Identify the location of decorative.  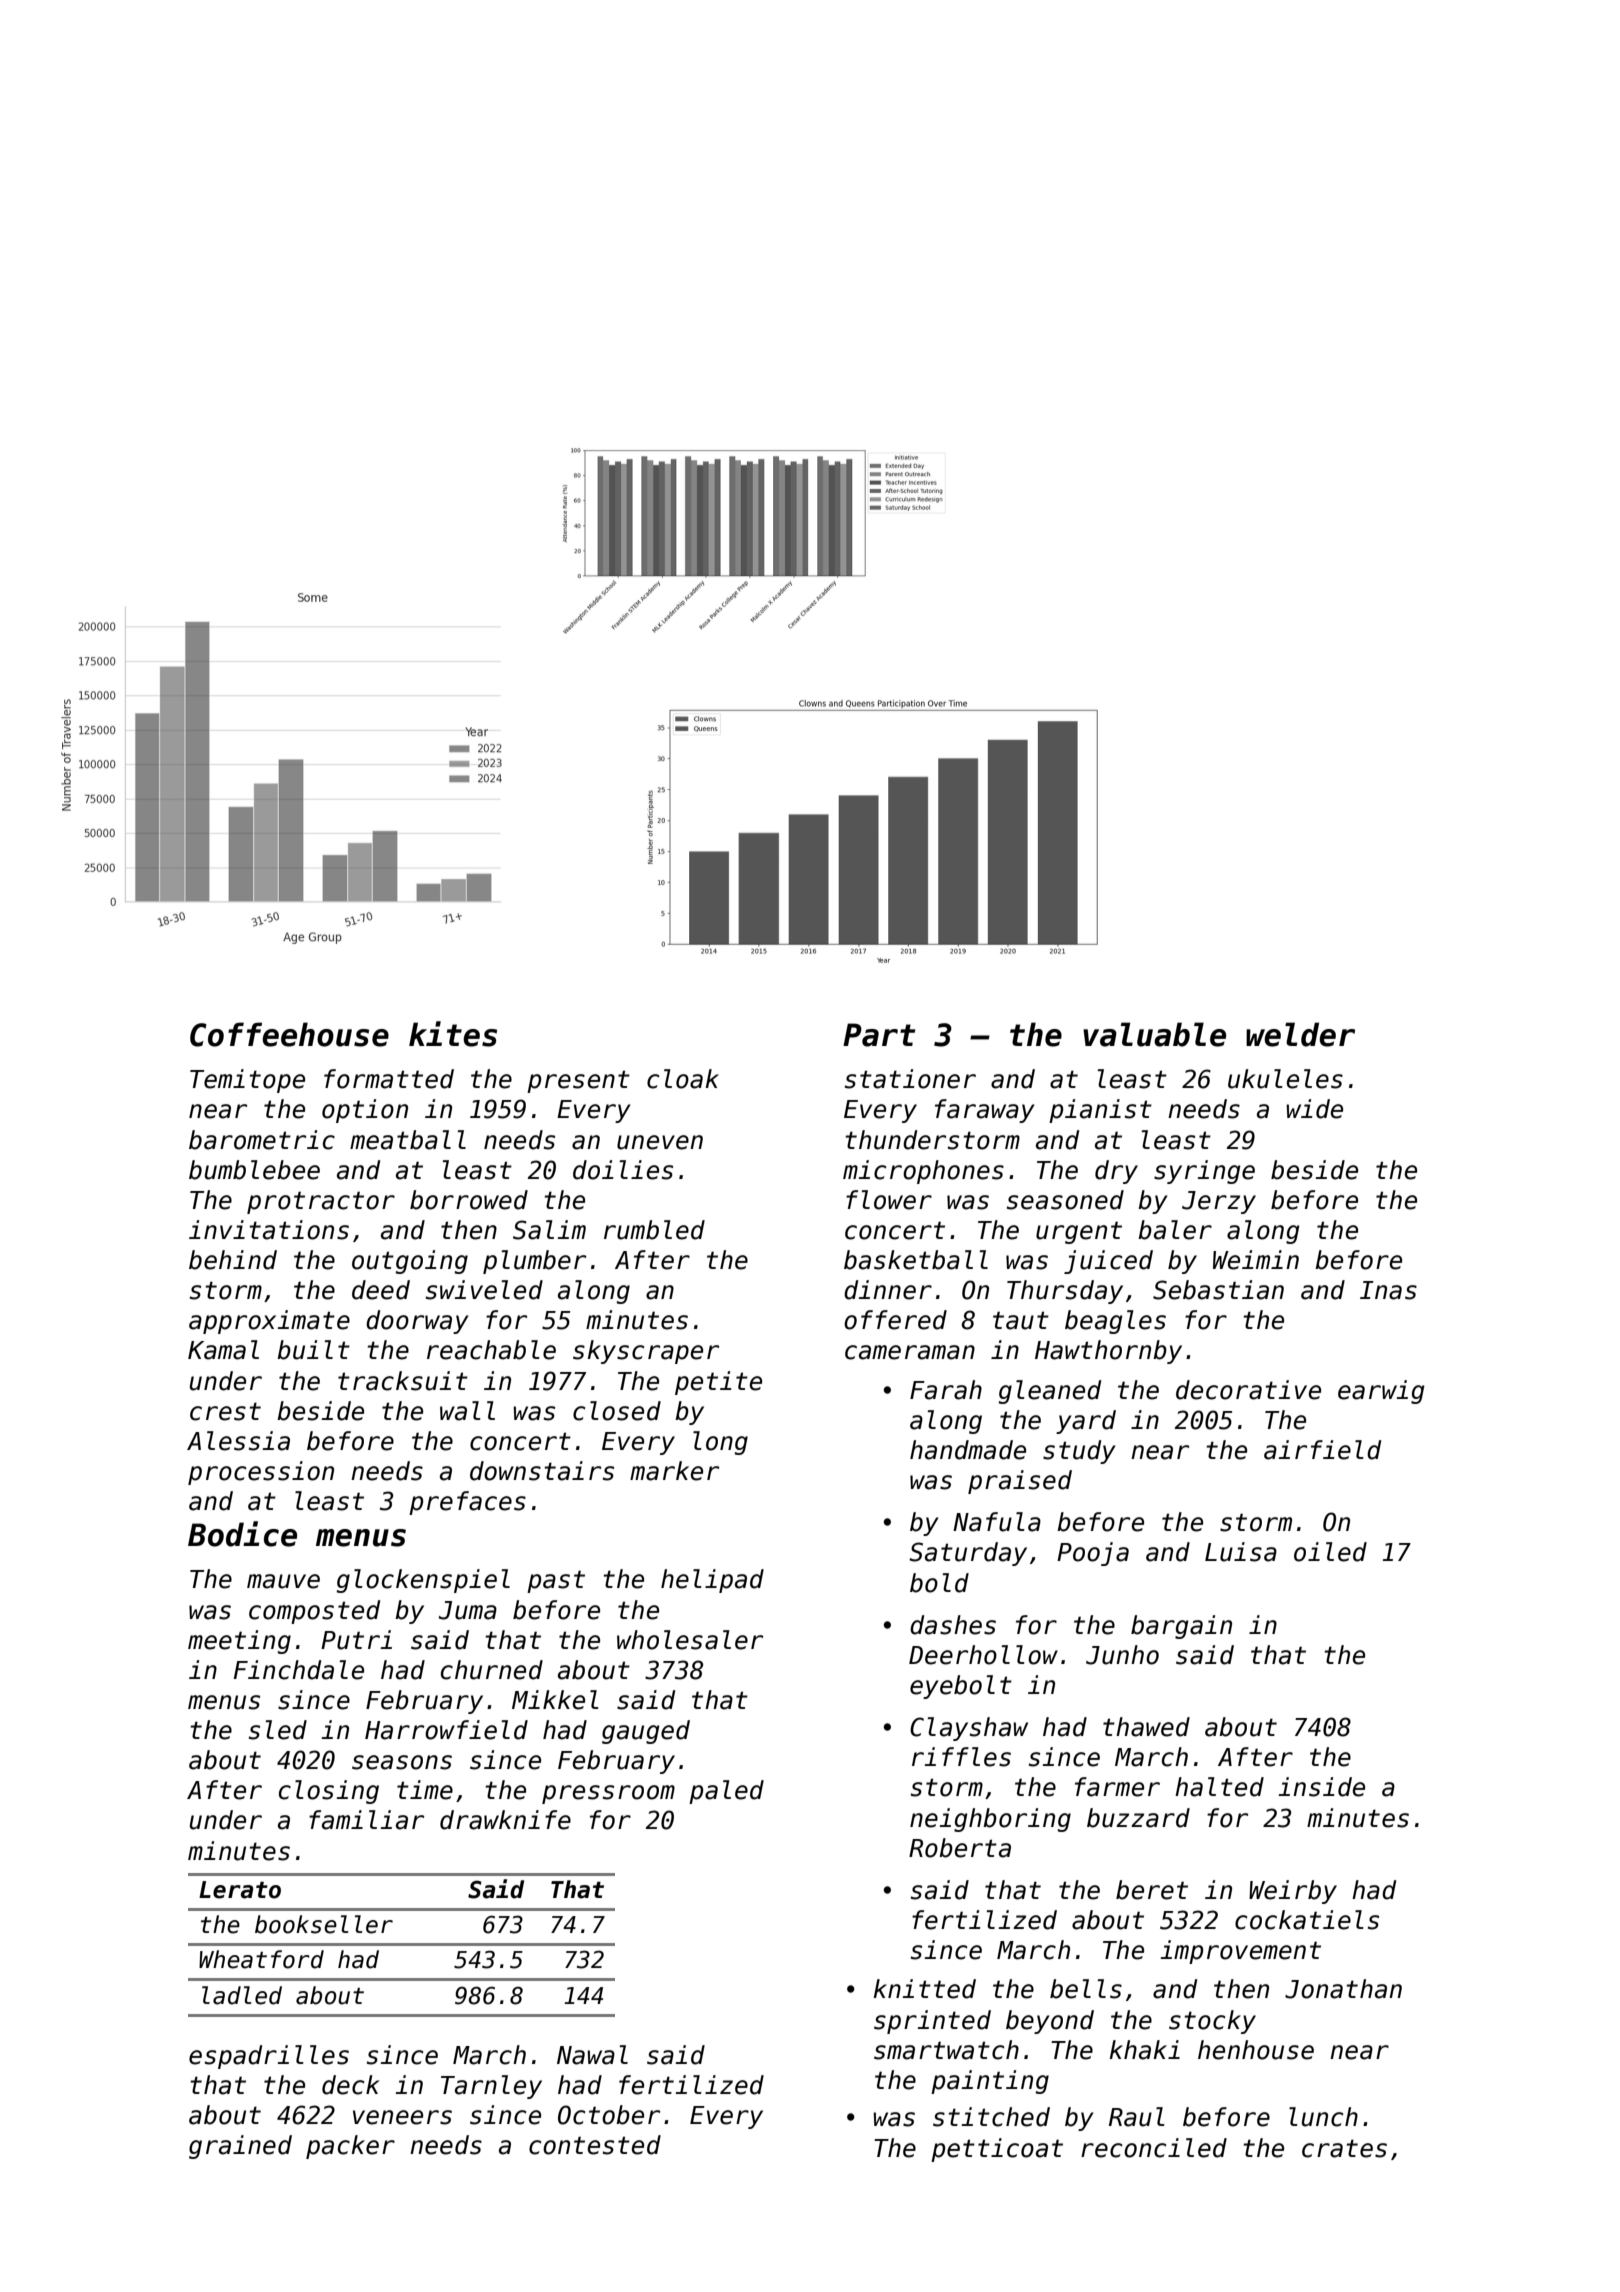
(1248, 1390).
